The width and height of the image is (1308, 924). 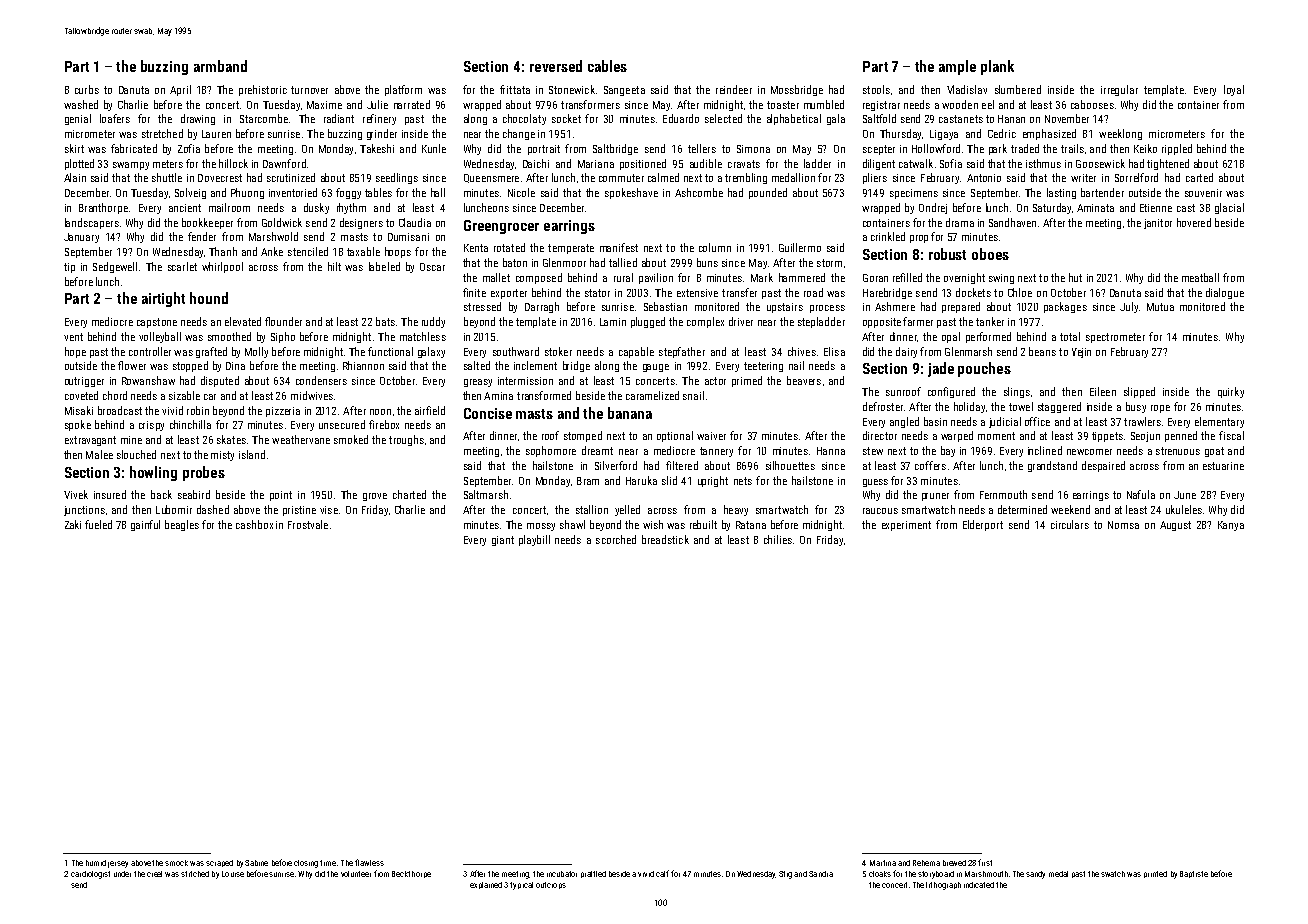 What do you see at coordinates (385, 321) in the image?
I see `bats` at bounding box center [385, 321].
